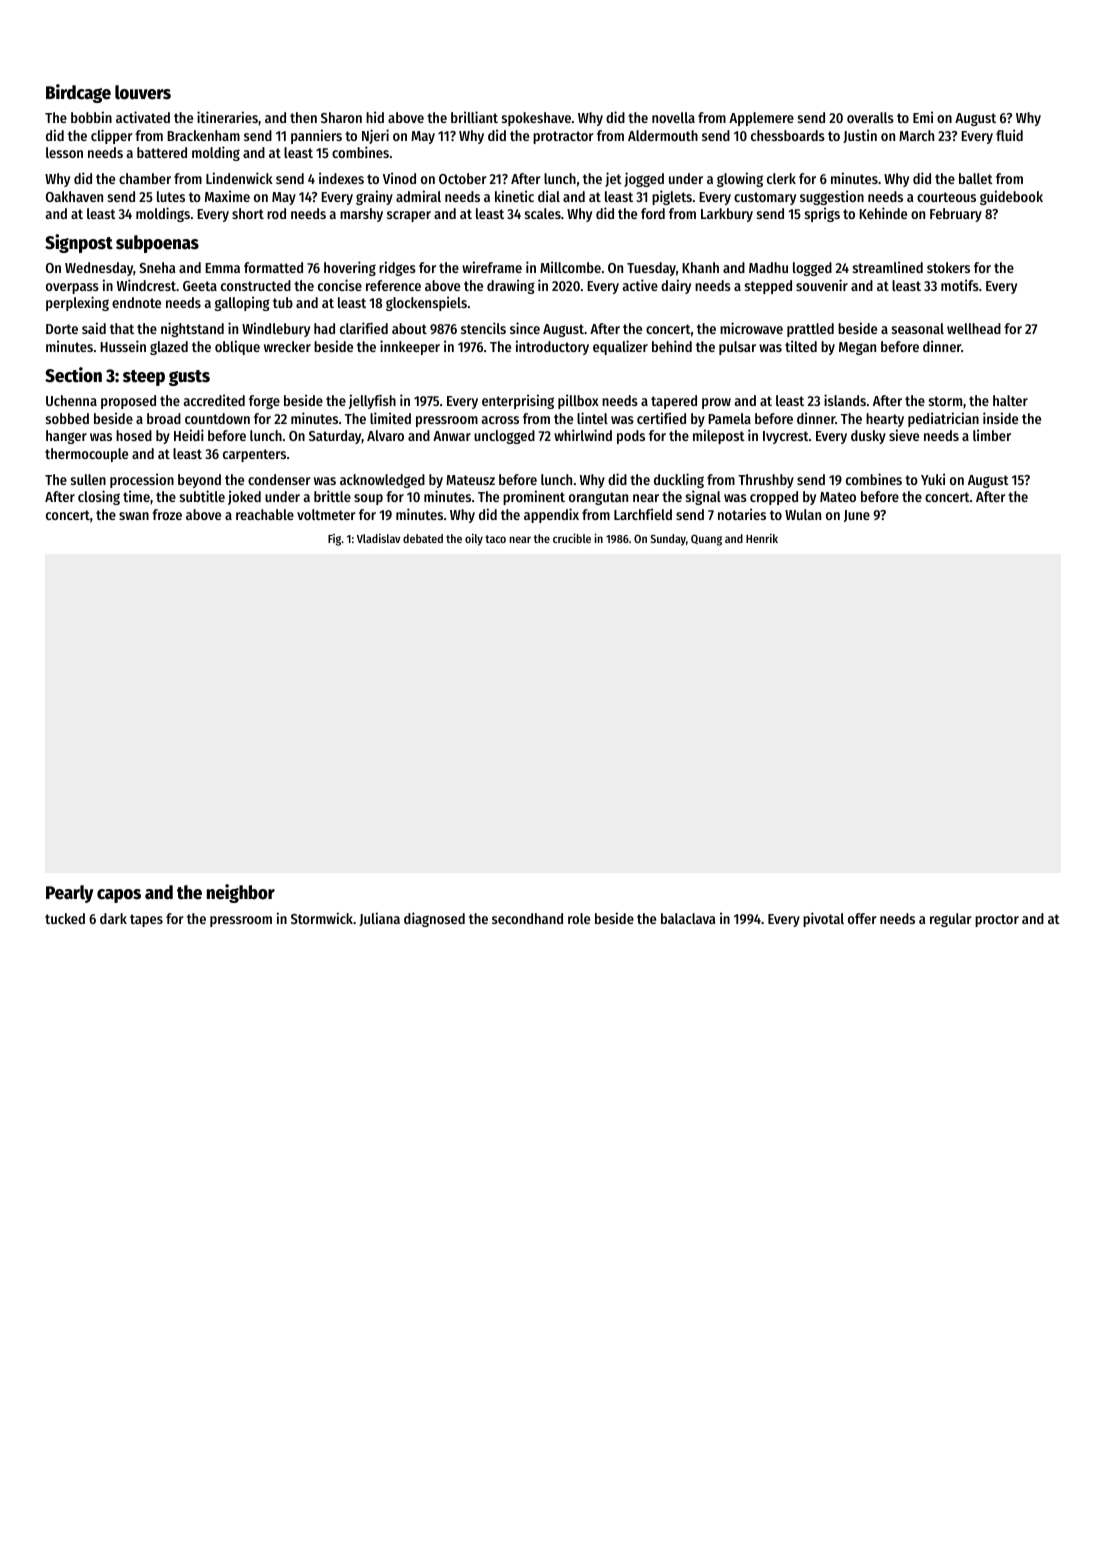  I want to click on novella, so click(673, 117).
